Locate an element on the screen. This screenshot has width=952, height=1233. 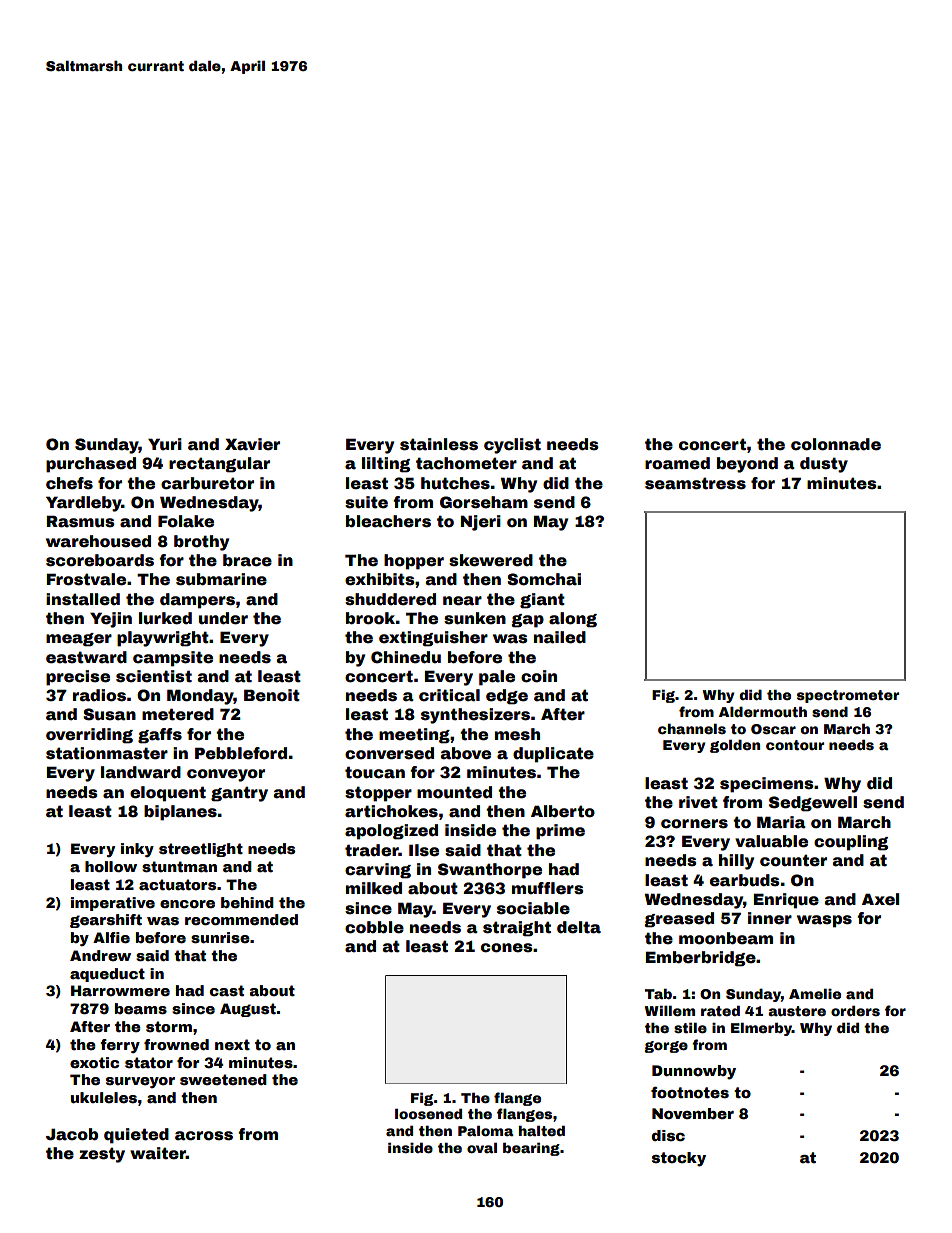
Xavier is located at coordinates (252, 444).
